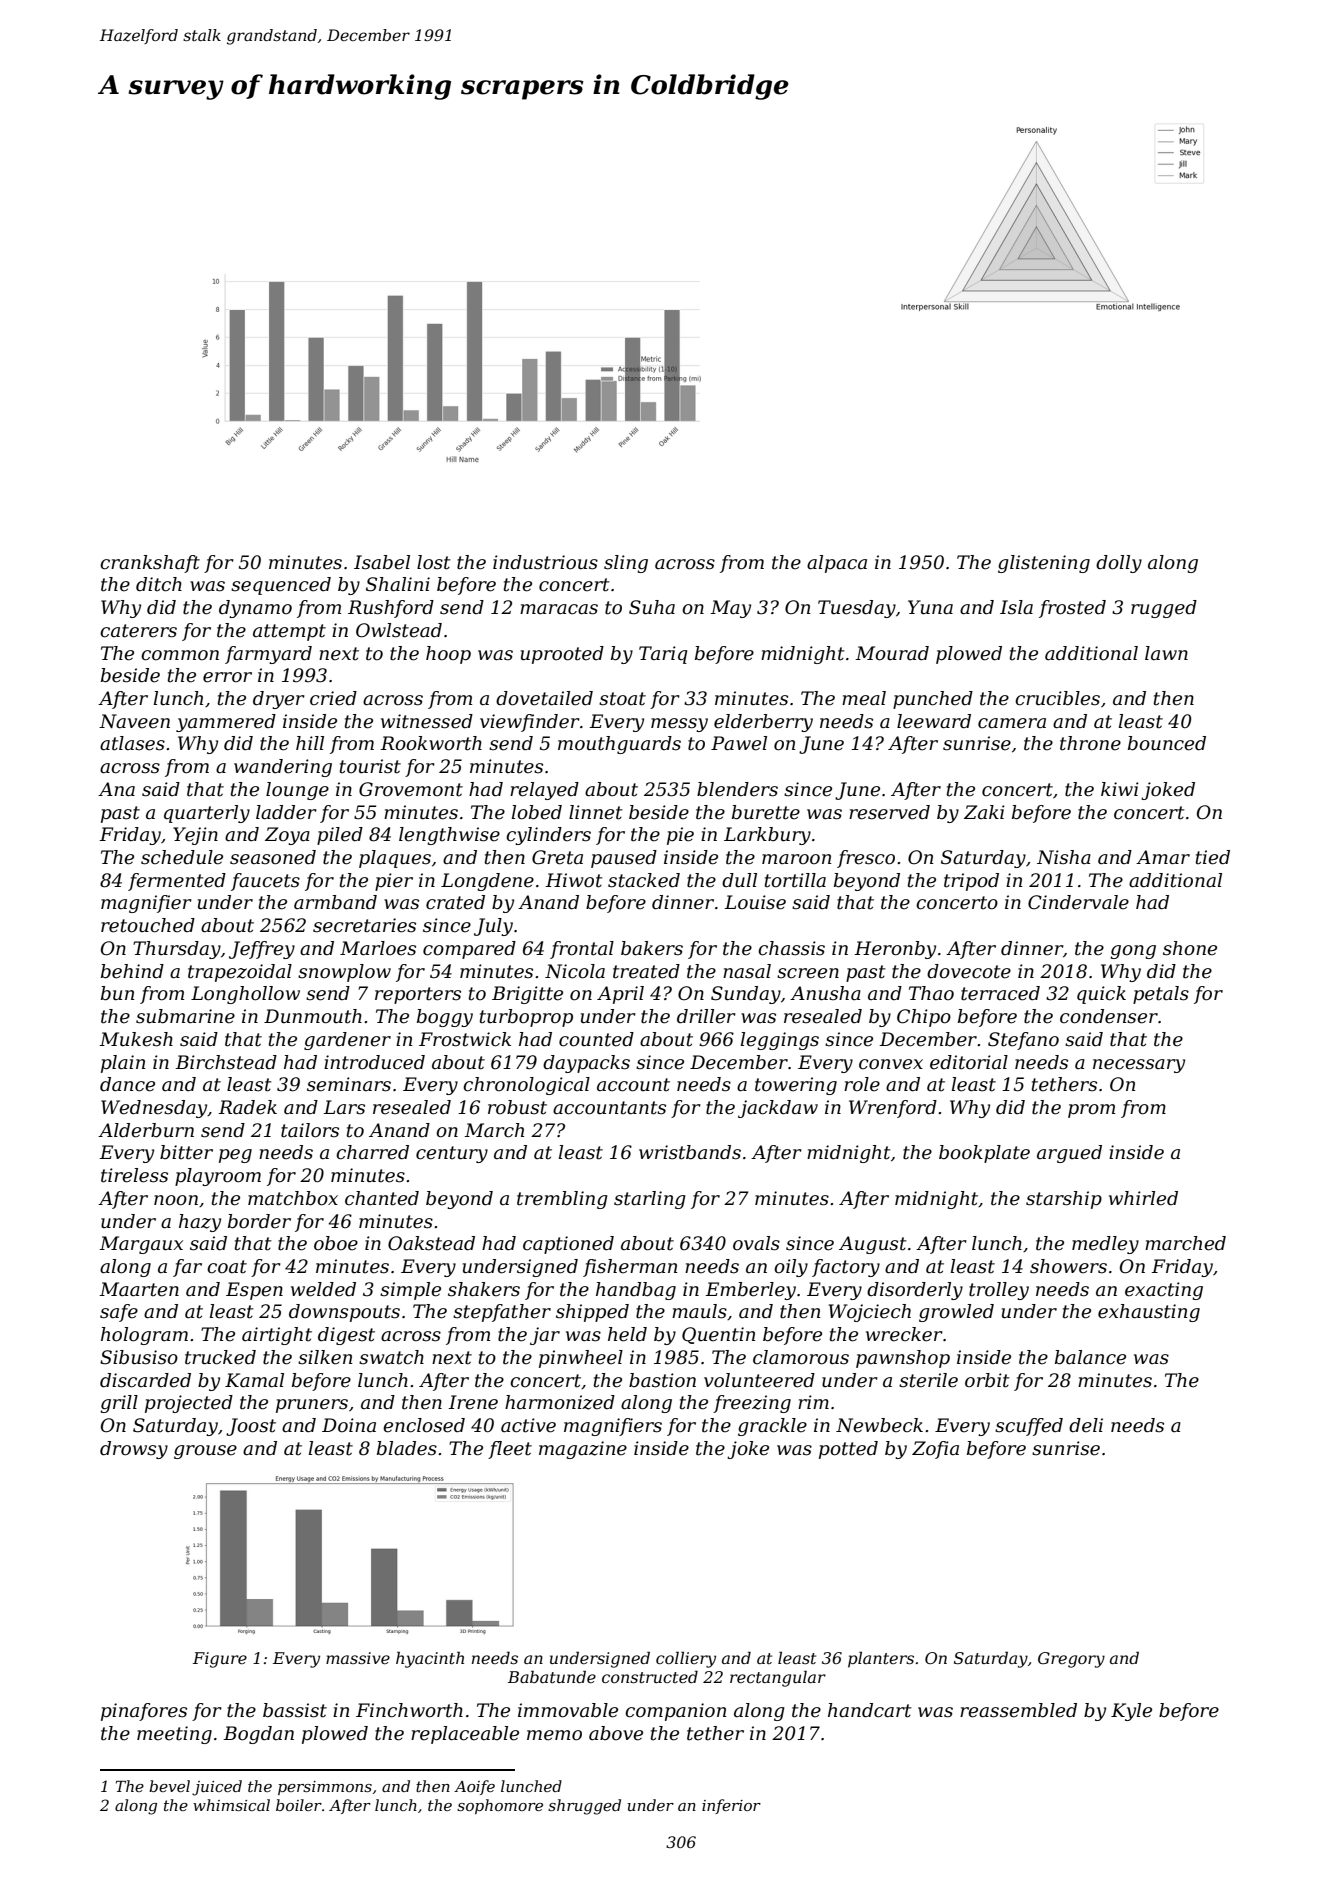 The width and height of the image is (1333, 1885). Describe the element at coordinates (146, 1130) in the image. I see `Alderburn` at that location.
